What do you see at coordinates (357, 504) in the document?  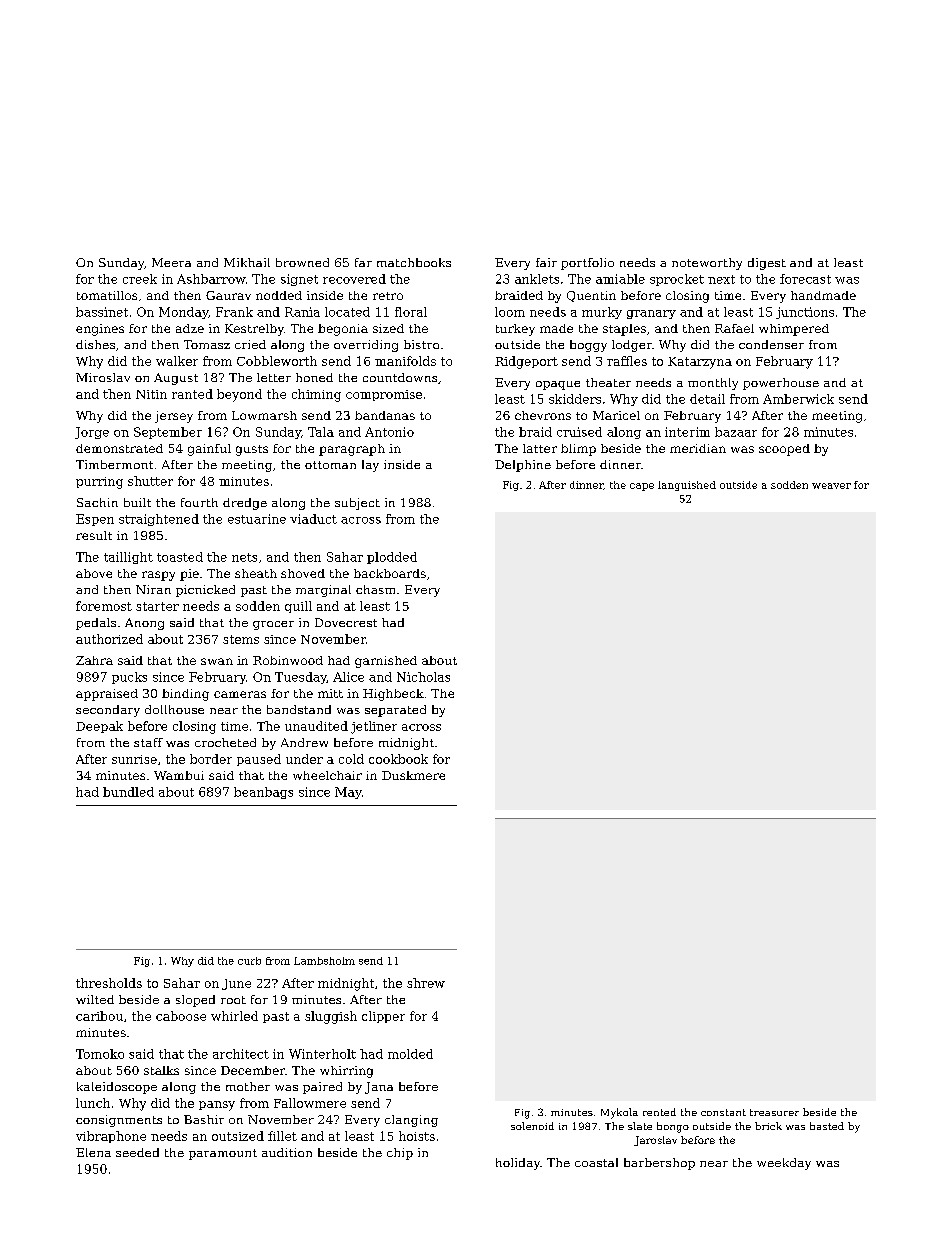 I see `subject` at bounding box center [357, 504].
